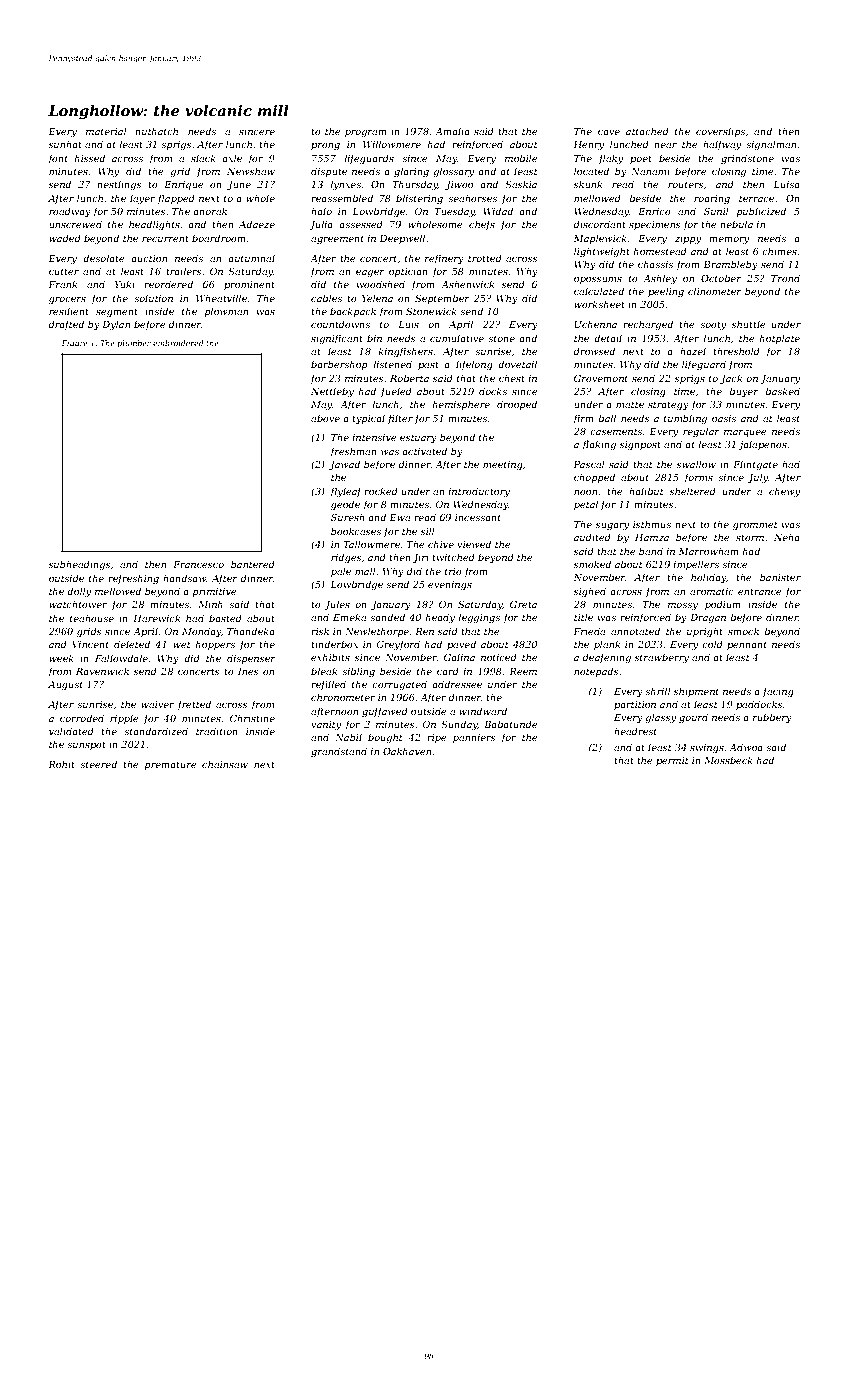  What do you see at coordinates (348, 737) in the screenshot?
I see `Nabil` at bounding box center [348, 737].
